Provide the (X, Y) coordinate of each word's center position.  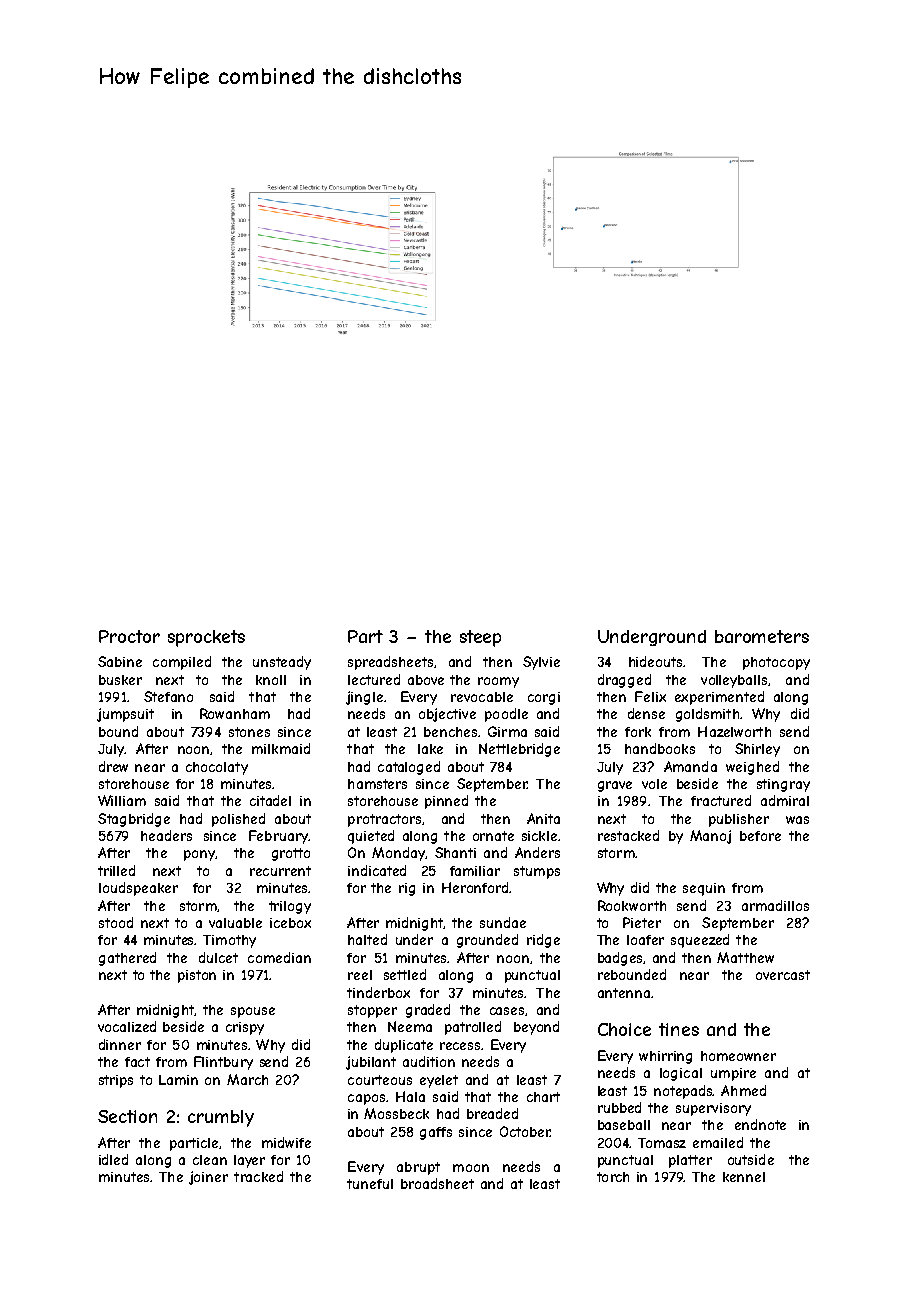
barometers (762, 636)
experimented (719, 698)
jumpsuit (125, 715)
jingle (364, 698)
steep (480, 638)
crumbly (221, 1118)
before (760, 836)
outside (751, 1159)
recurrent (280, 871)
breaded (492, 1113)
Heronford (475, 887)
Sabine (120, 661)
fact (137, 1062)
